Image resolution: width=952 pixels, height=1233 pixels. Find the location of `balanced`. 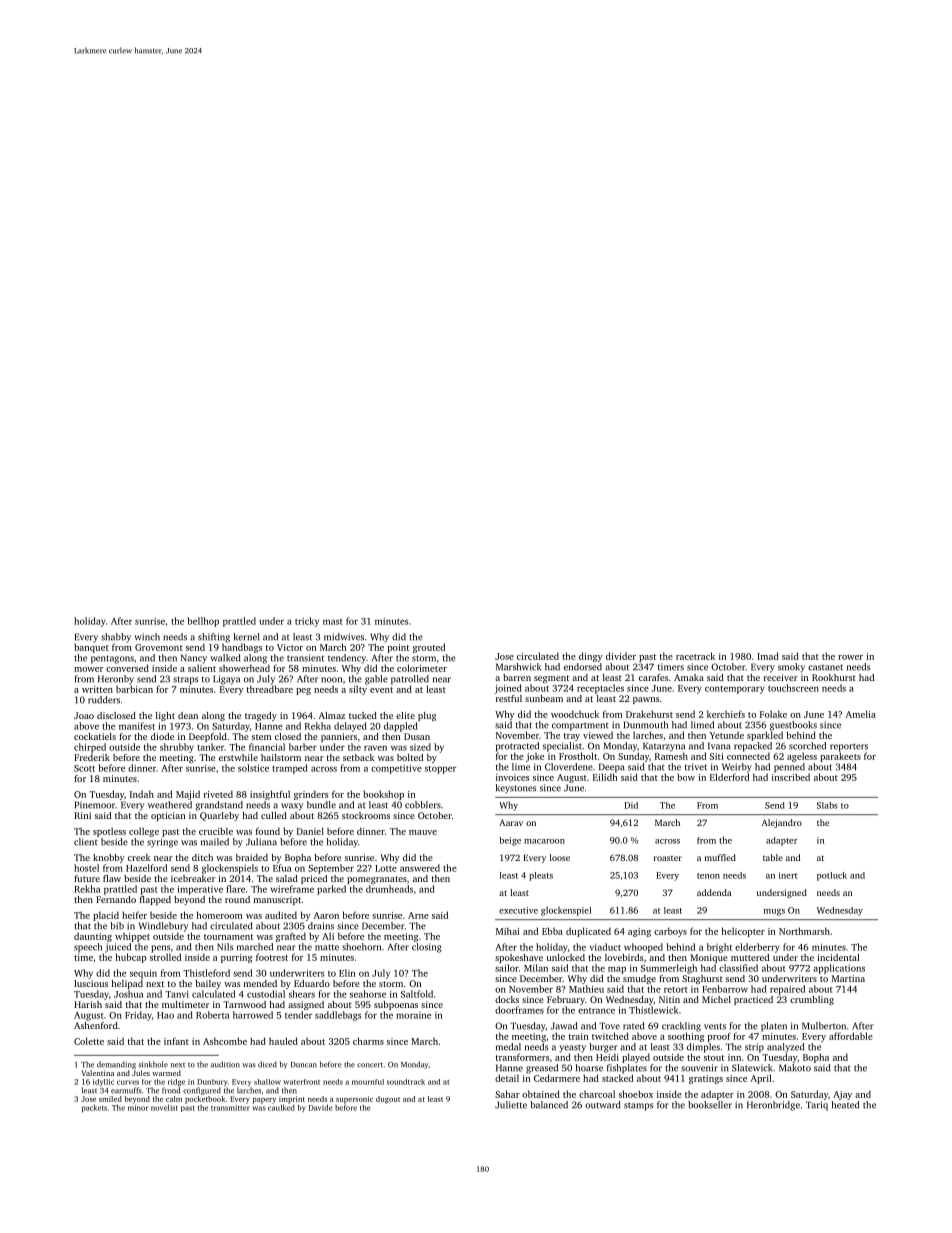

balanced is located at coordinates (549, 1105).
